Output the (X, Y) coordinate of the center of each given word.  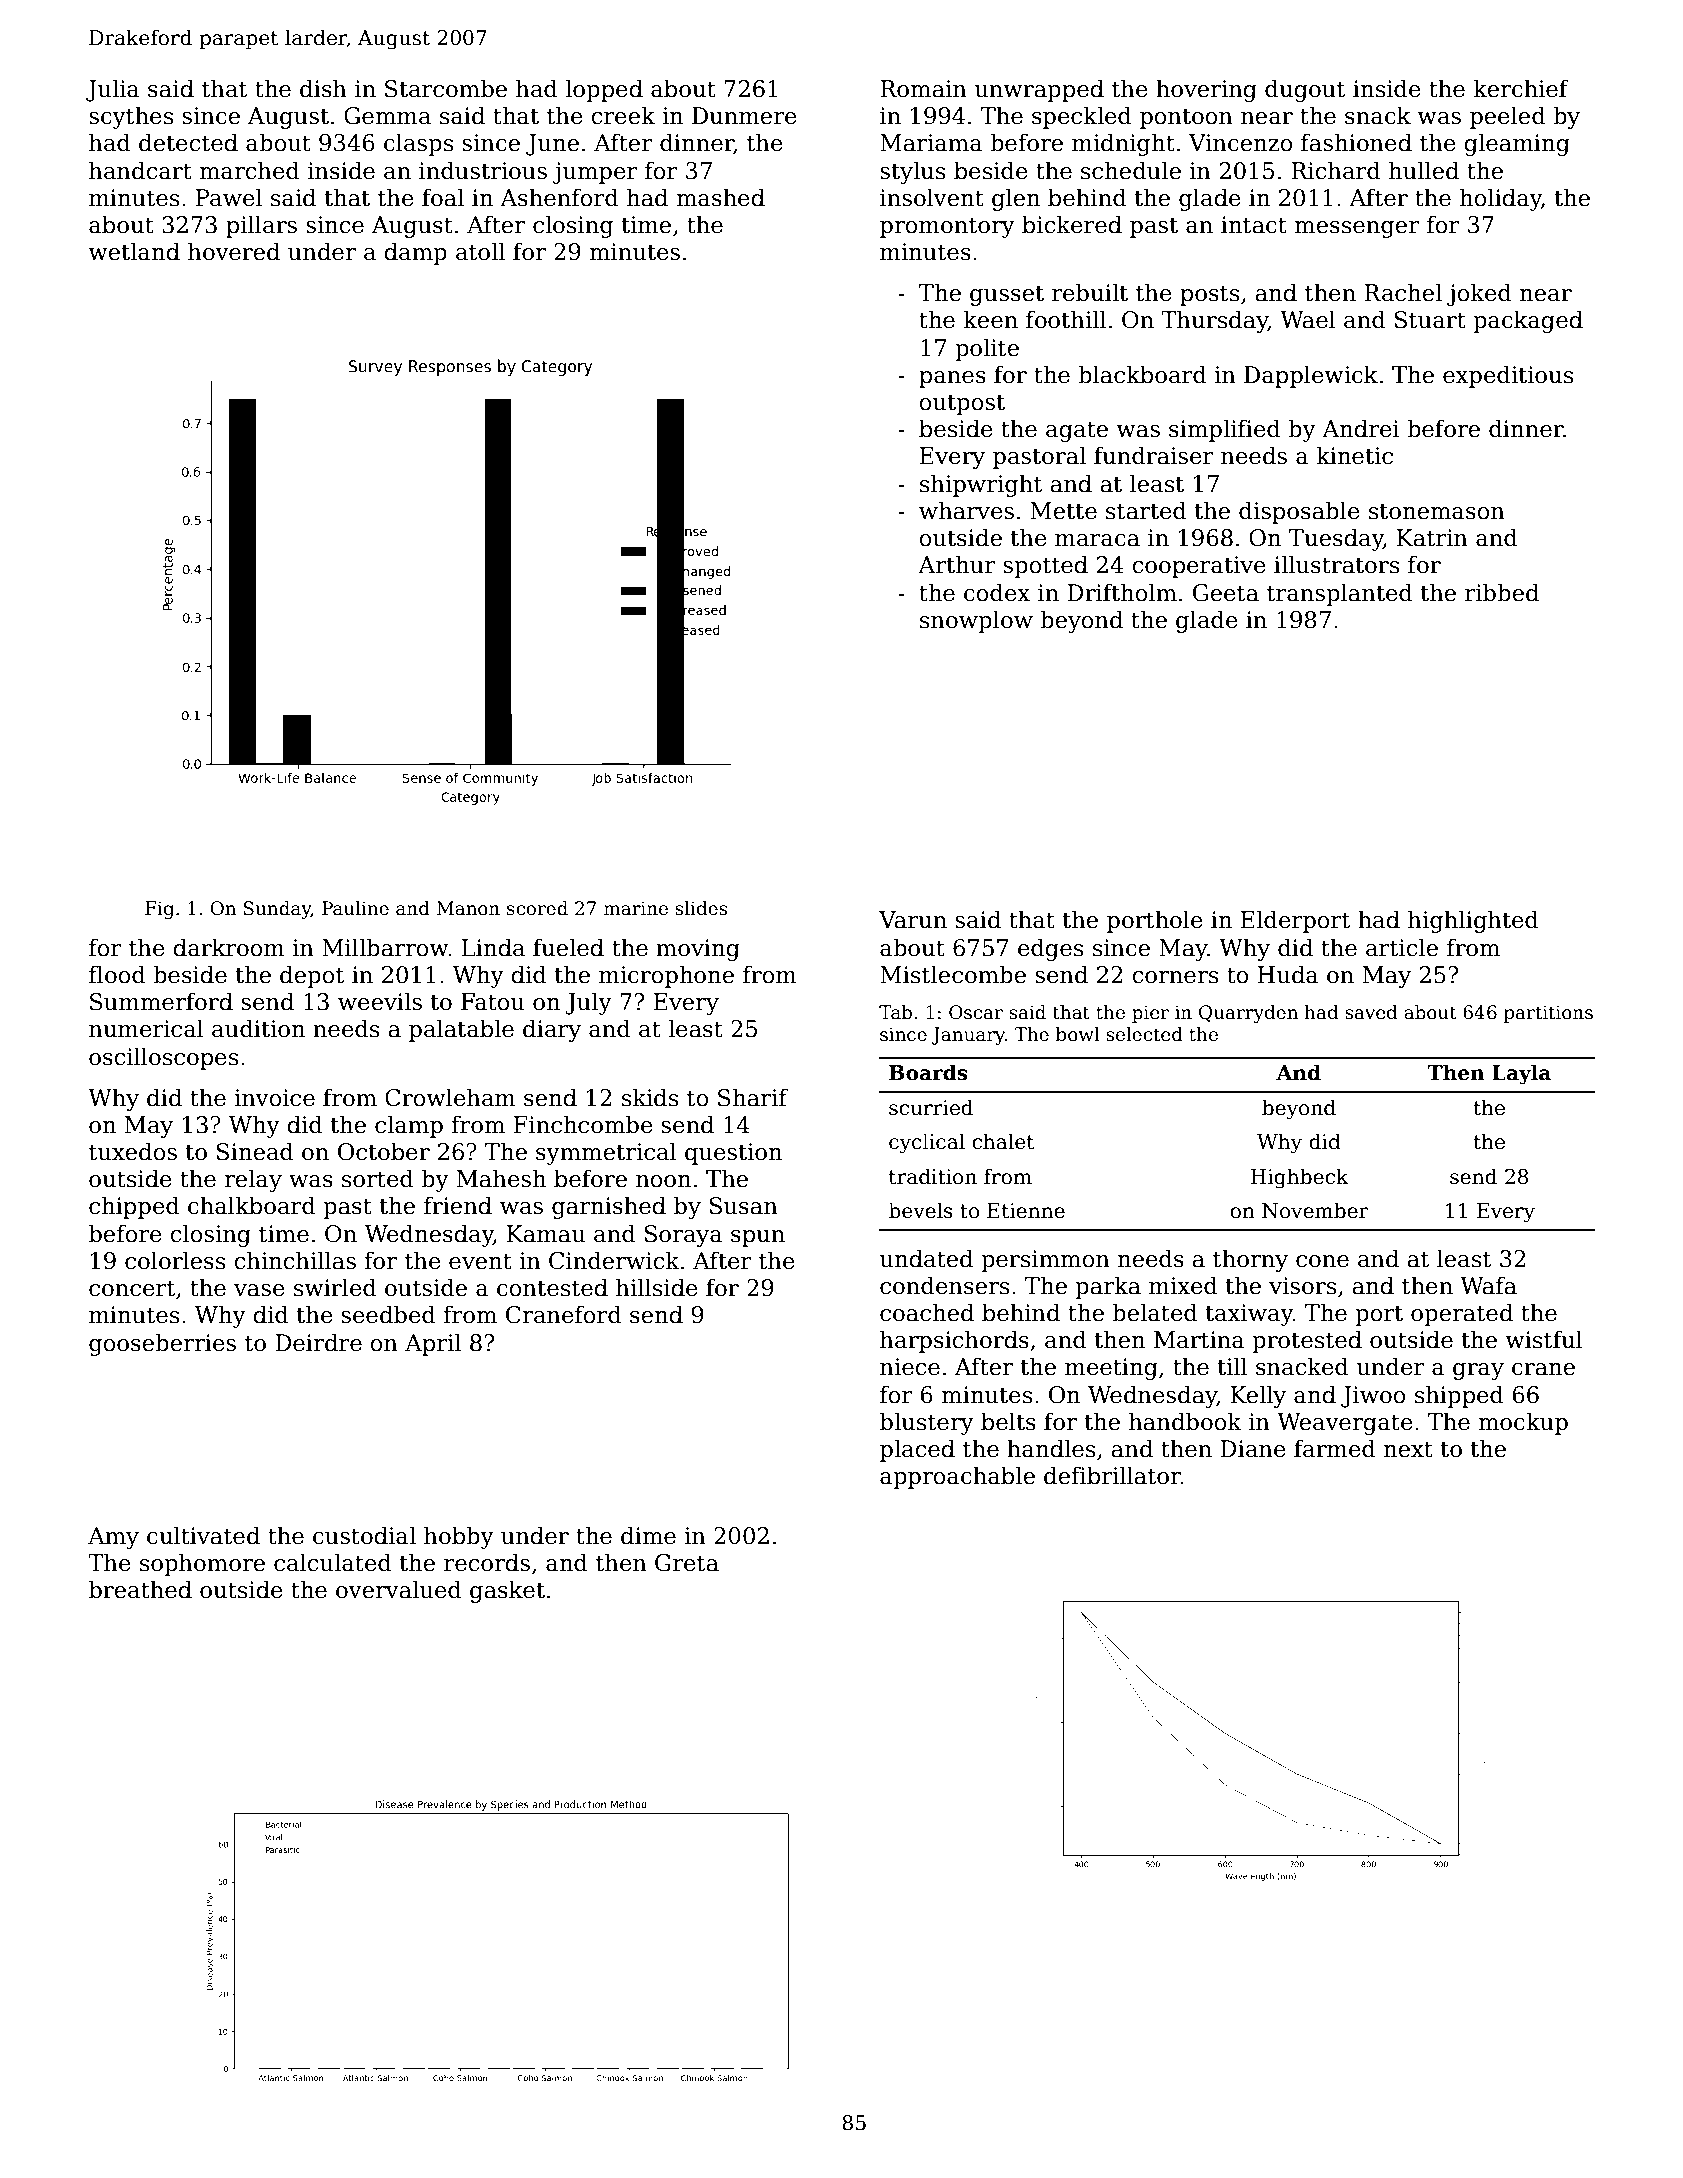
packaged (1528, 321)
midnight (1123, 144)
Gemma (387, 116)
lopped (604, 90)
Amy (113, 1538)
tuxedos (133, 1151)
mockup (1523, 1423)
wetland (134, 251)
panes (952, 379)
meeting (1111, 1369)
